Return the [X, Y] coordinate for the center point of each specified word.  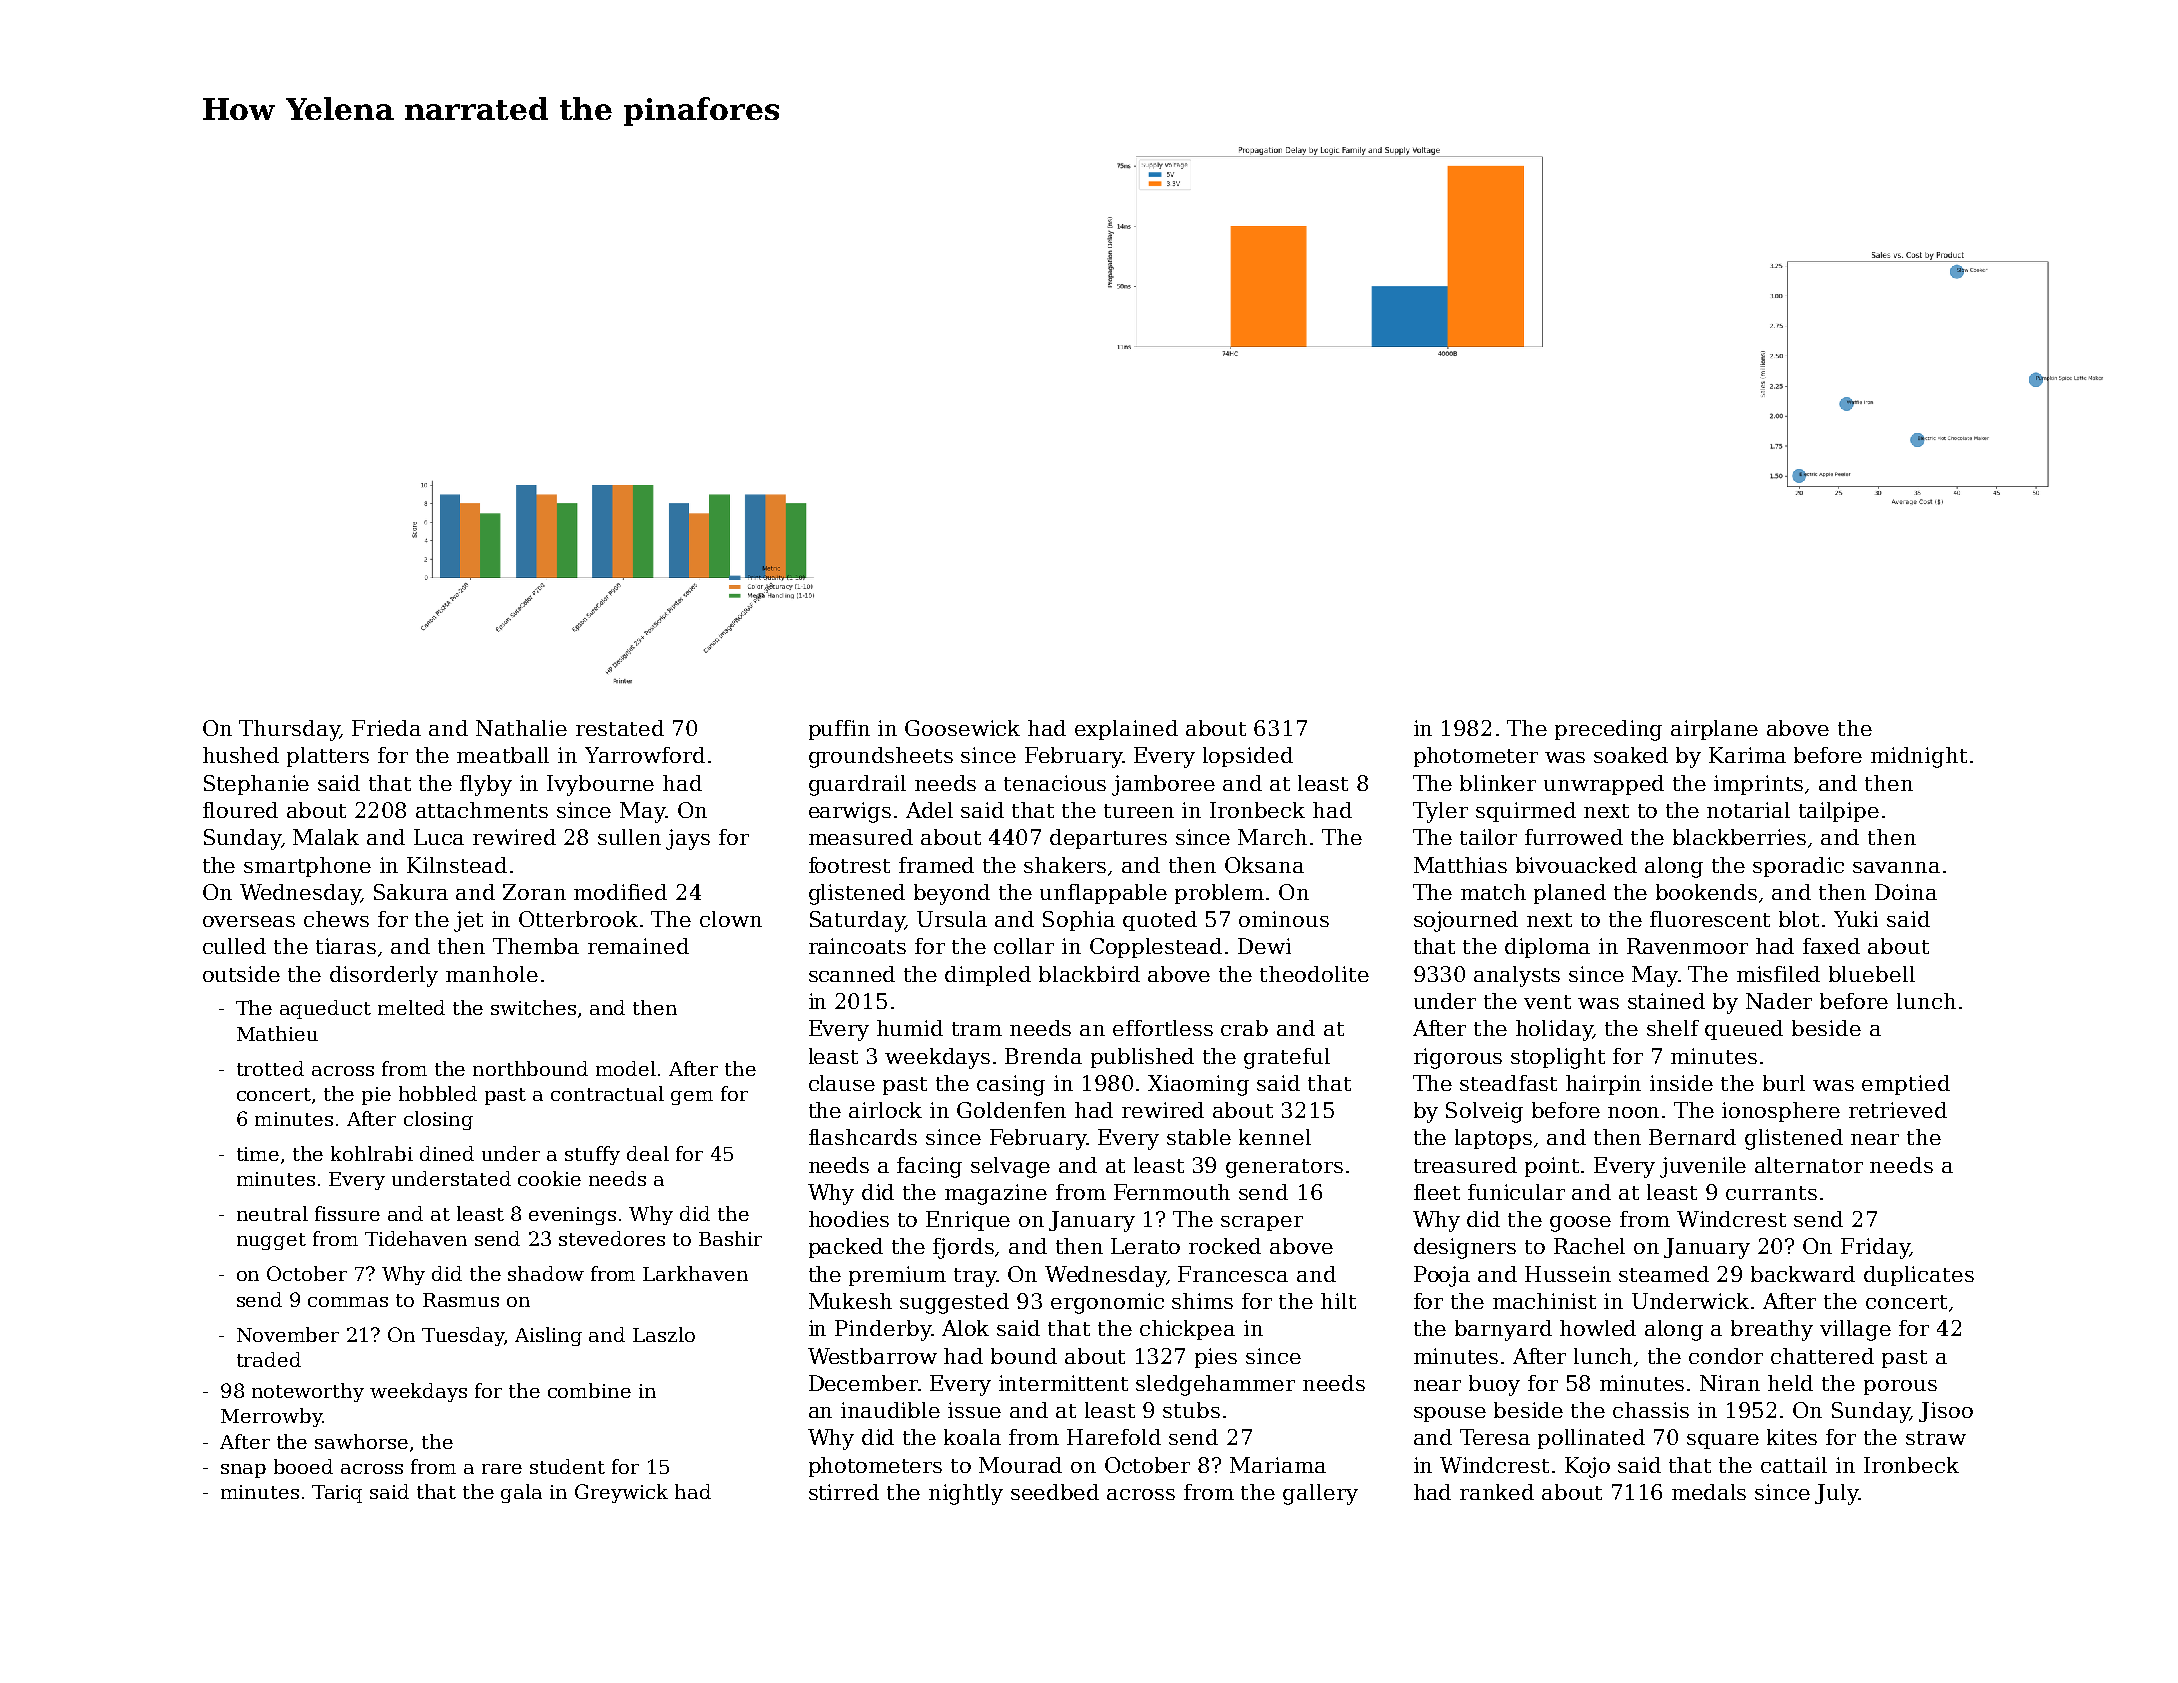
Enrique [968, 1221]
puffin [839, 730]
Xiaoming [1198, 1085]
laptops [1493, 1139]
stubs [1191, 1410]
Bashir [730, 1238]
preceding [1608, 730]
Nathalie [521, 728]
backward [1803, 1274]
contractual [607, 1093]
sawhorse [361, 1441]
